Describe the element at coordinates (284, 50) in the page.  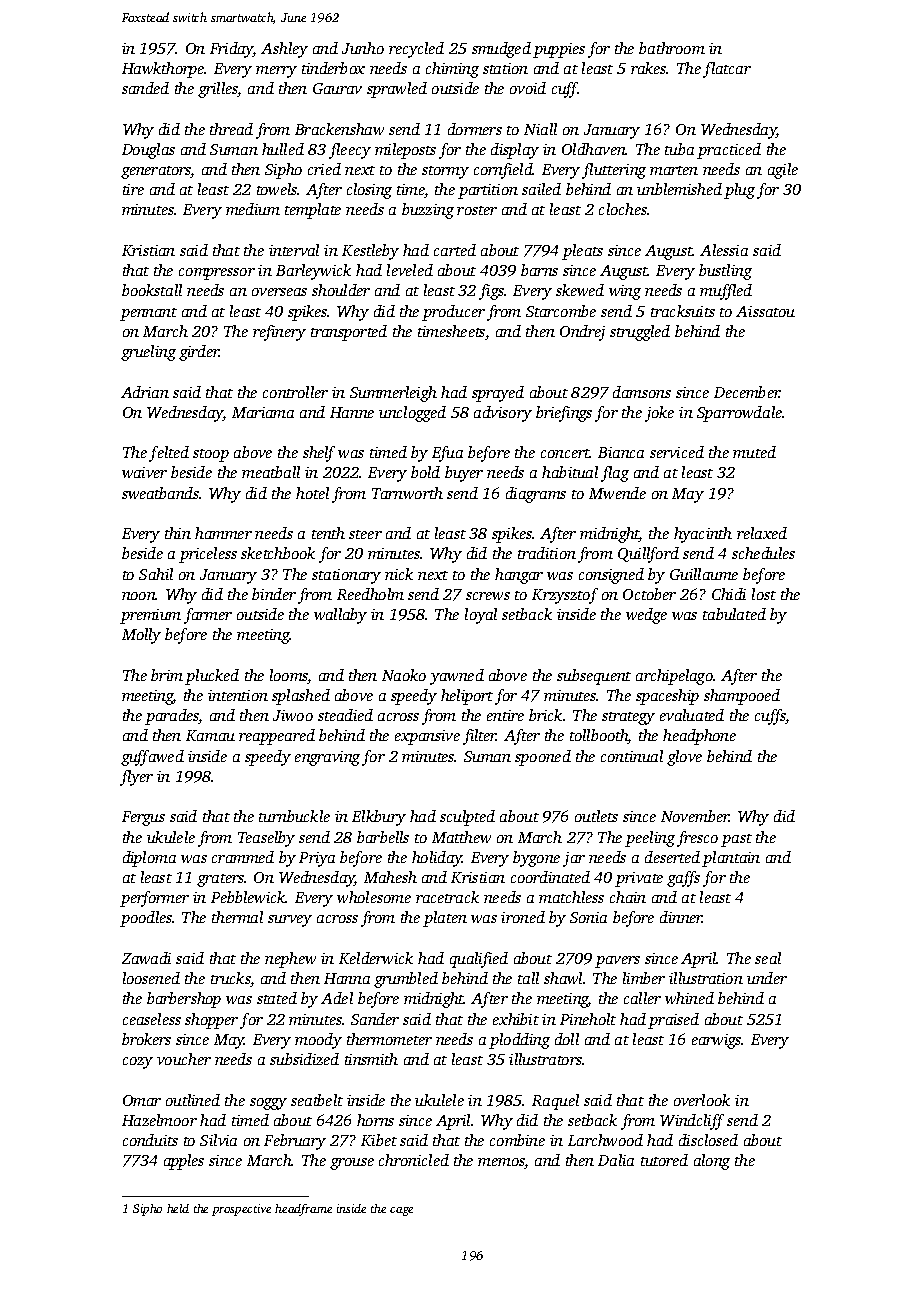
I see `Ashley` at that location.
